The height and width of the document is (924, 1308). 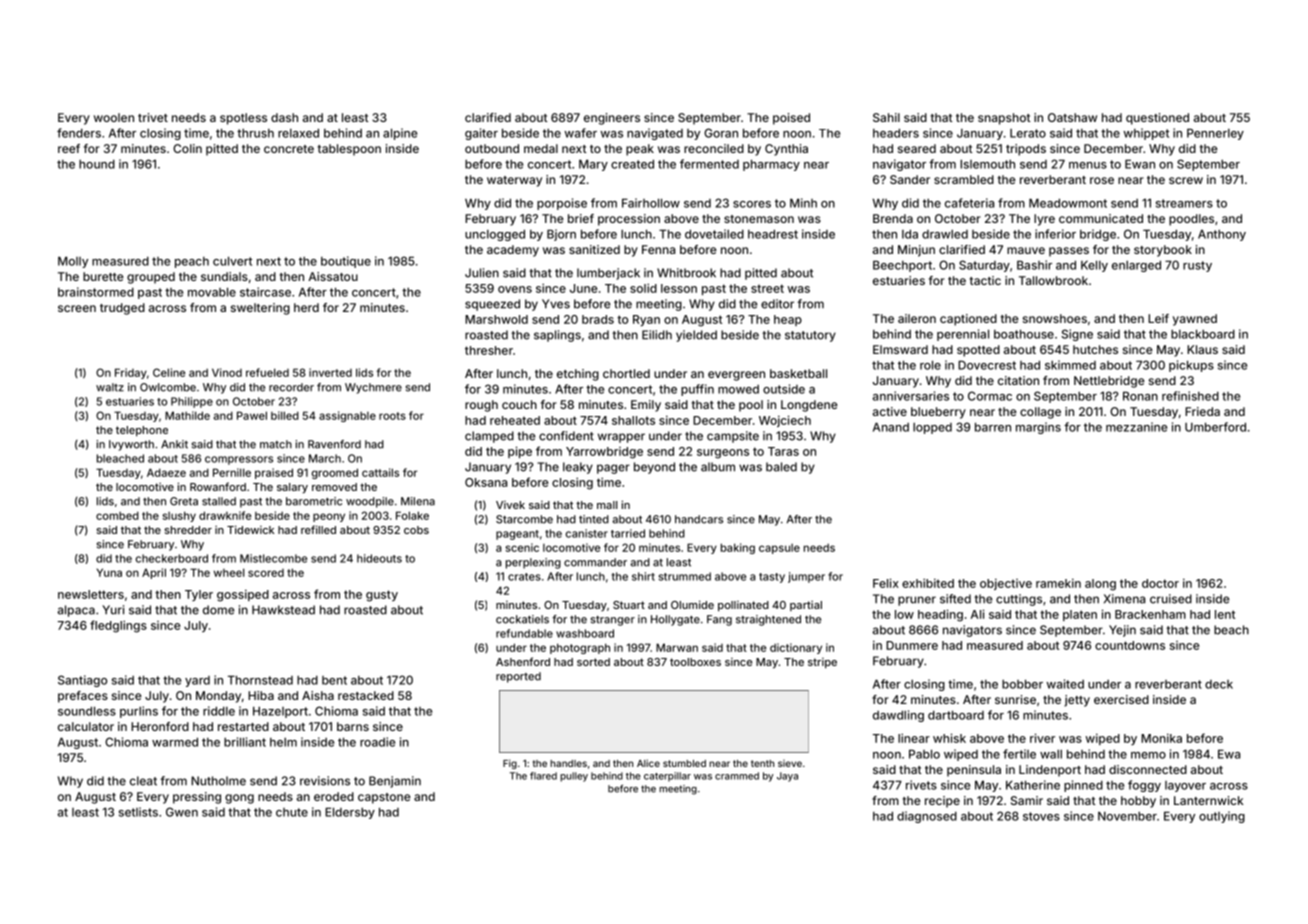 What do you see at coordinates (612, 119) in the document?
I see `engineers` at bounding box center [612, 119].
